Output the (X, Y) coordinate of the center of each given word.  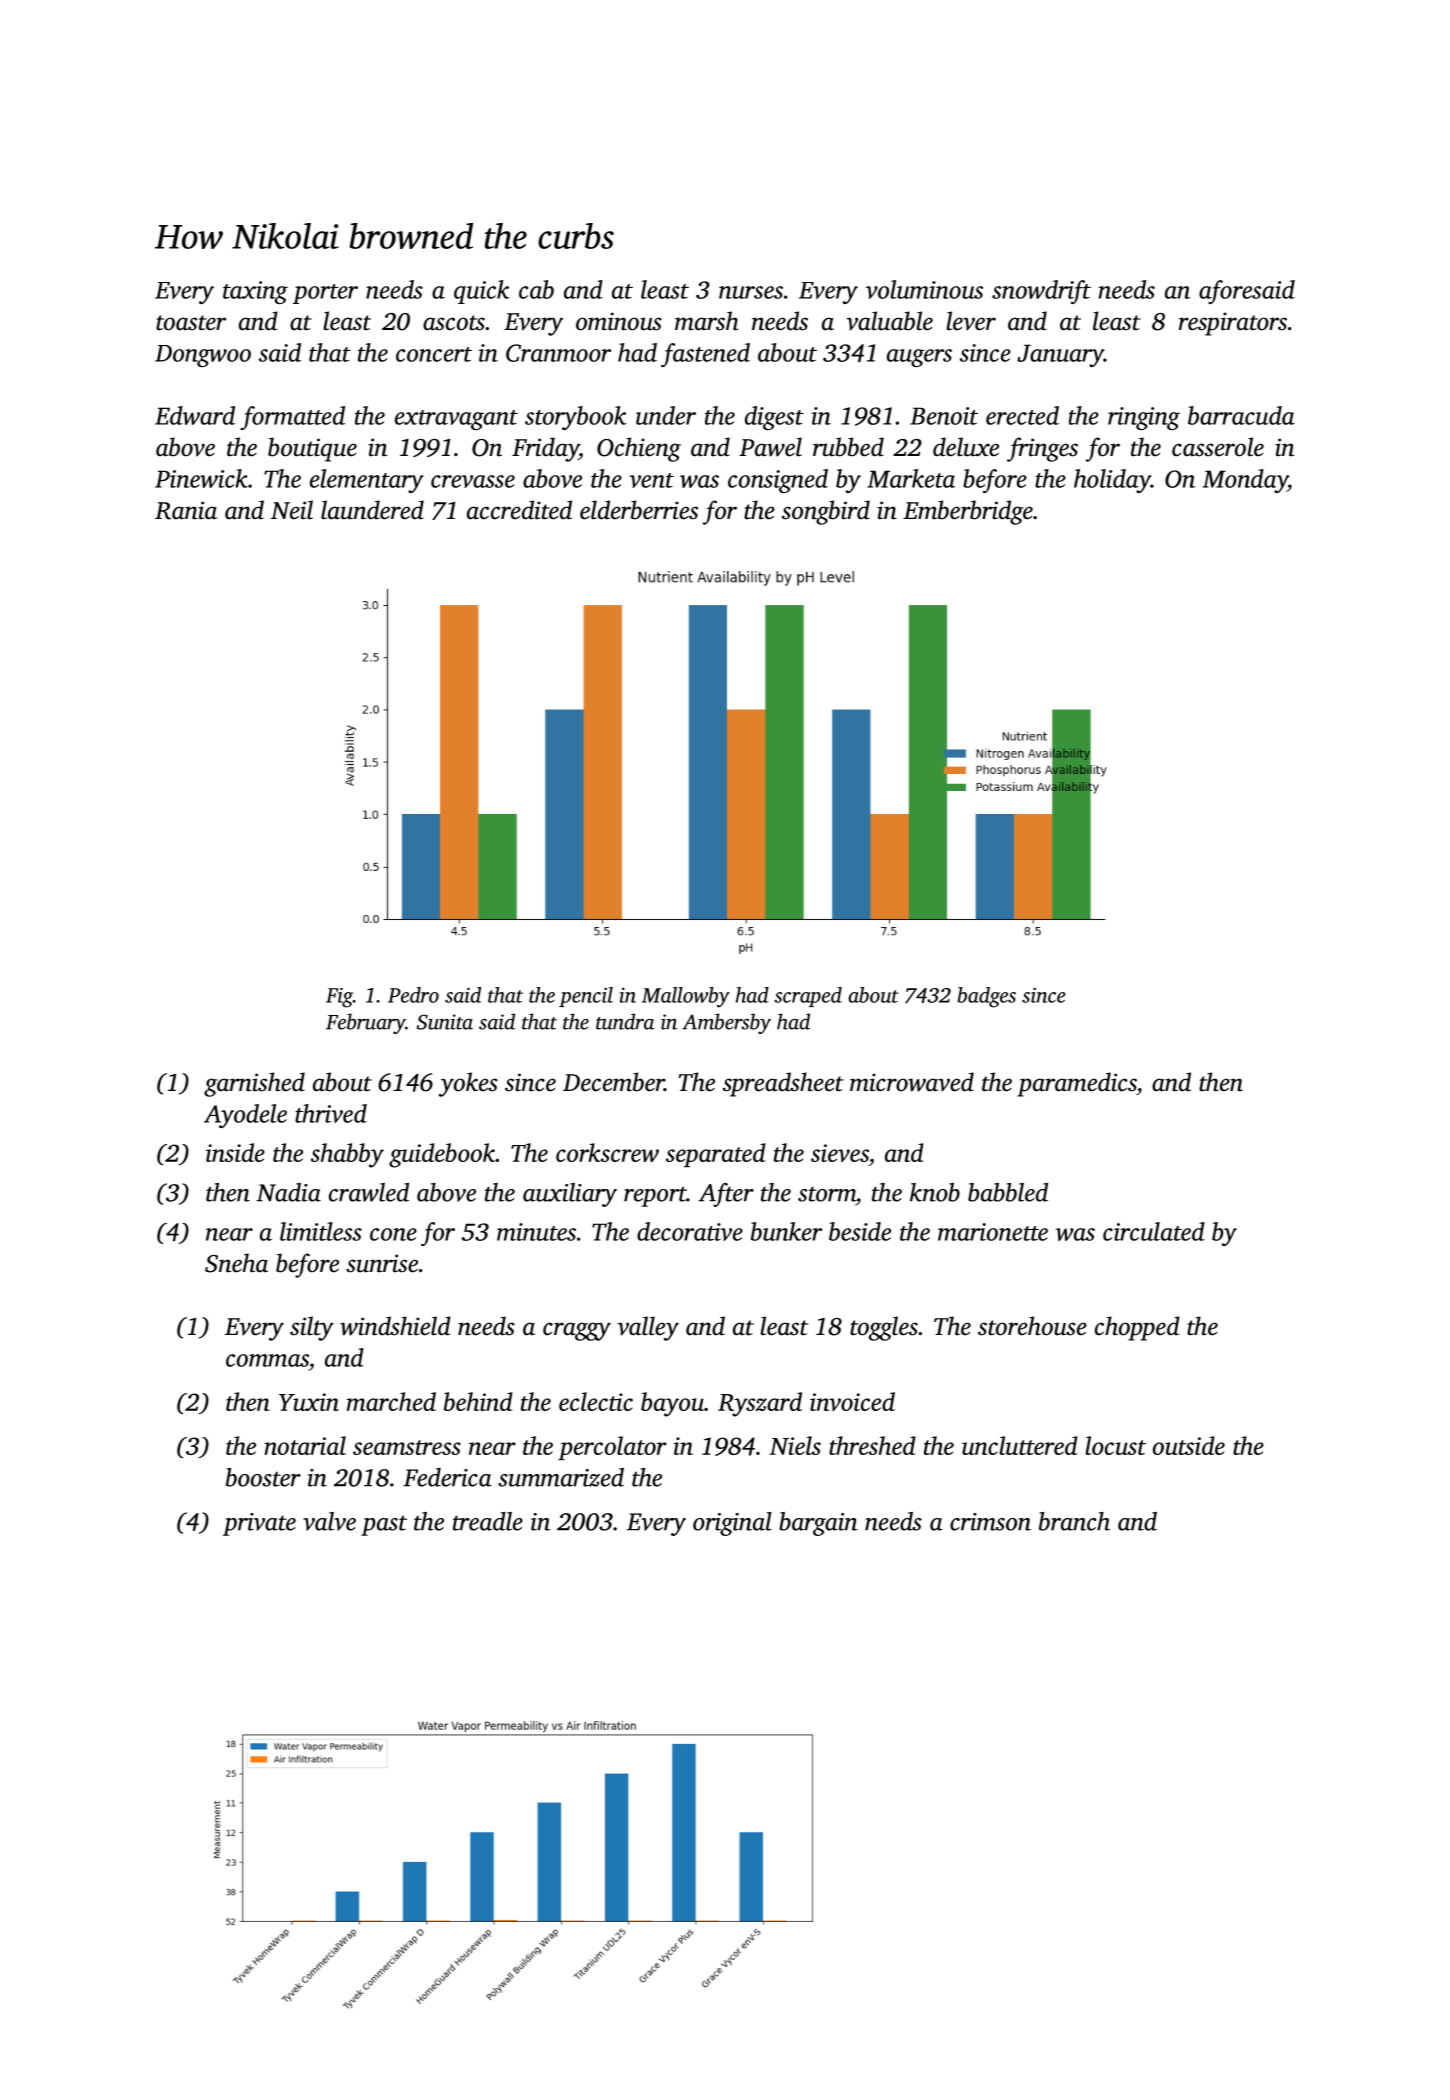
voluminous (924, 289)
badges (986, 997)
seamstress (407, 1447)
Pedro (413, 995)
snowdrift (1041, 292)
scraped (808, 997)
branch (1074, 1521)
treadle (488, 1521)
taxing (255, 292)
